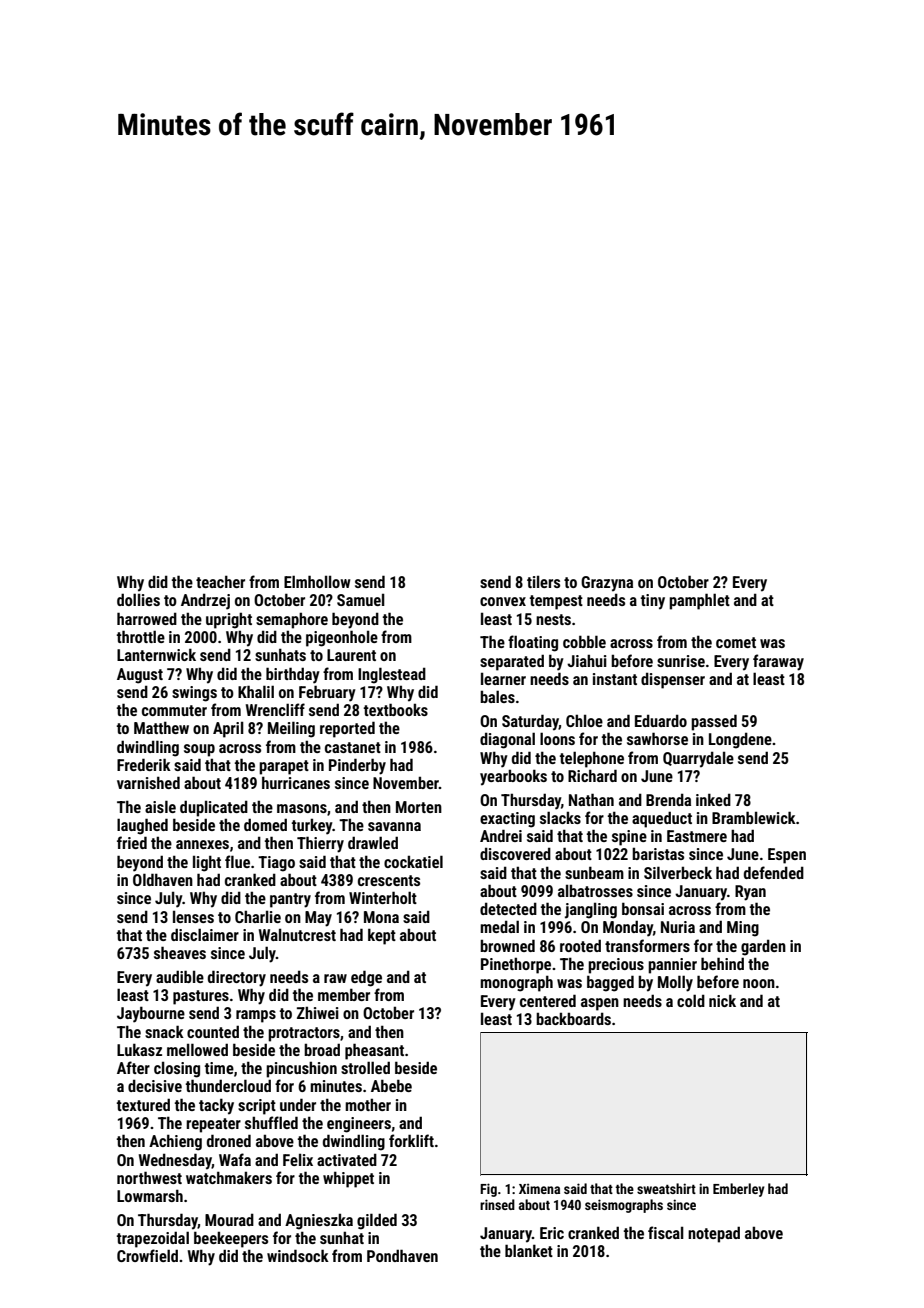 This image has height=1308, width=924. What do you see at coordinates (214, 808) in the image?
I see `duplicated` at bounding box center [214, 808].
